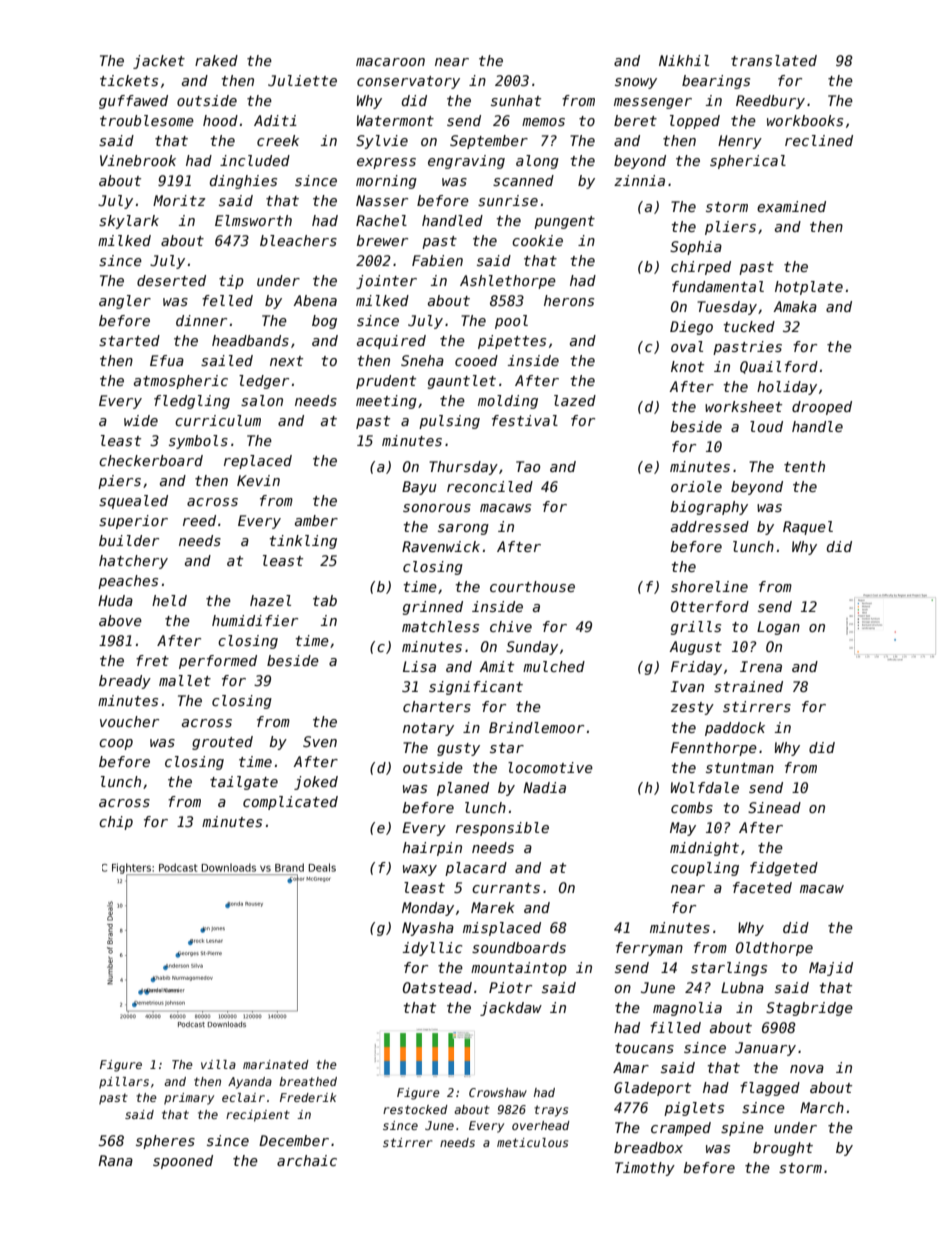 This screenshot has width=952, height=1233. What do you see at coordinates (645, 1169) in the screenshot?
I see `Timothy` at bounding box center [645, 1169].
